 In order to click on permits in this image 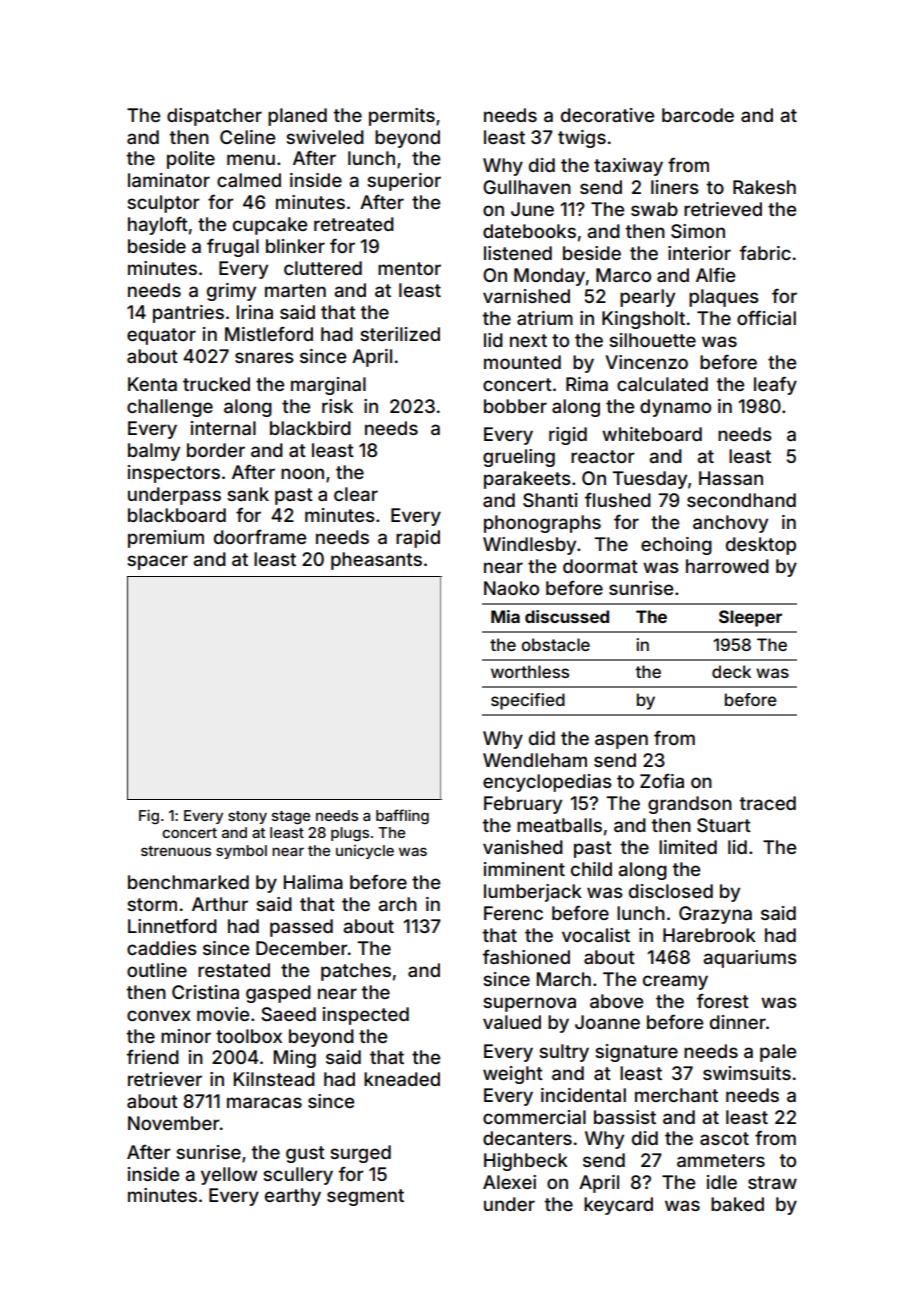, I will do `click(402, 117)`.
